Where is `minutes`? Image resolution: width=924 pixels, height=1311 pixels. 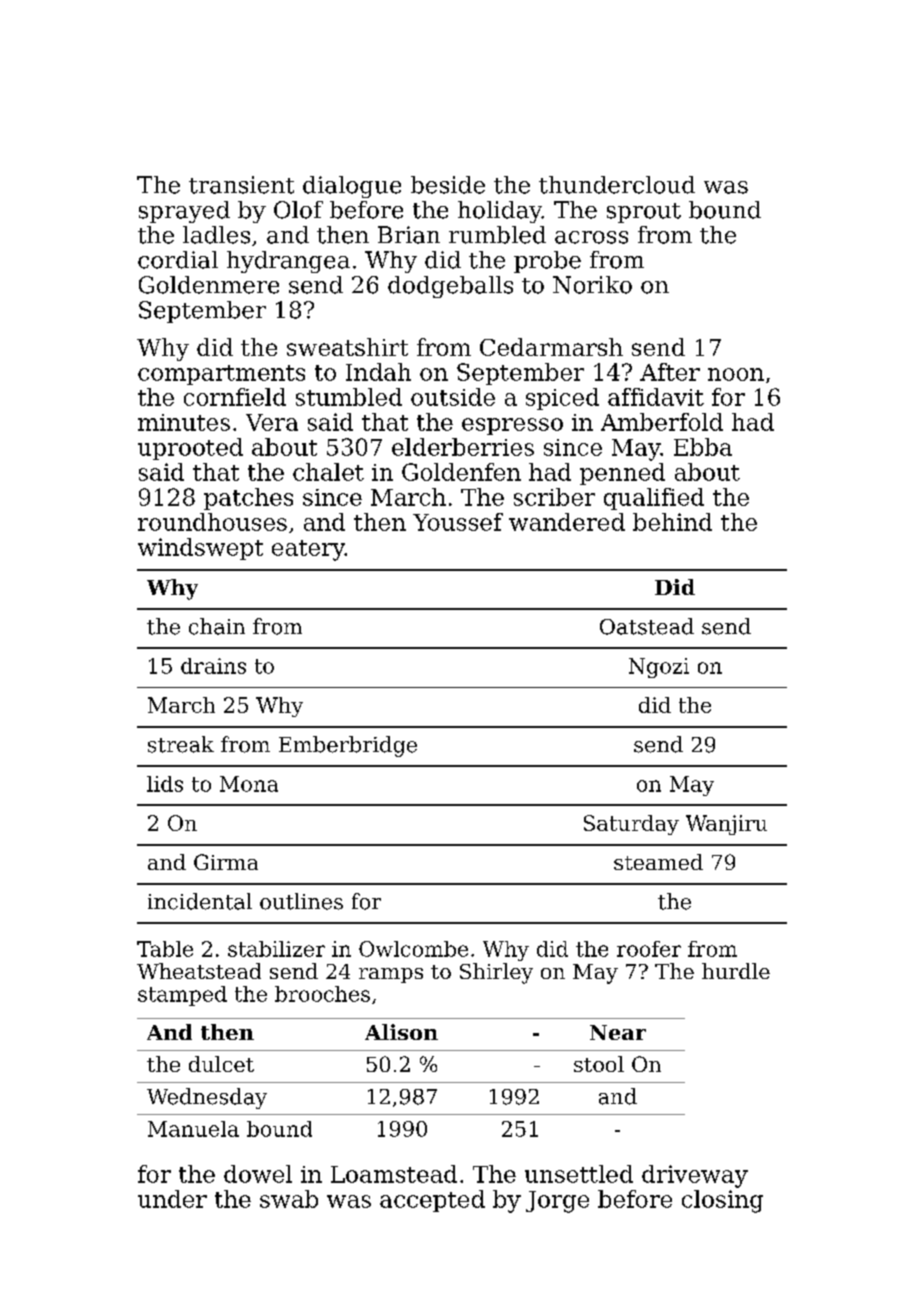 minutes is located at coordinates (184, 422).
